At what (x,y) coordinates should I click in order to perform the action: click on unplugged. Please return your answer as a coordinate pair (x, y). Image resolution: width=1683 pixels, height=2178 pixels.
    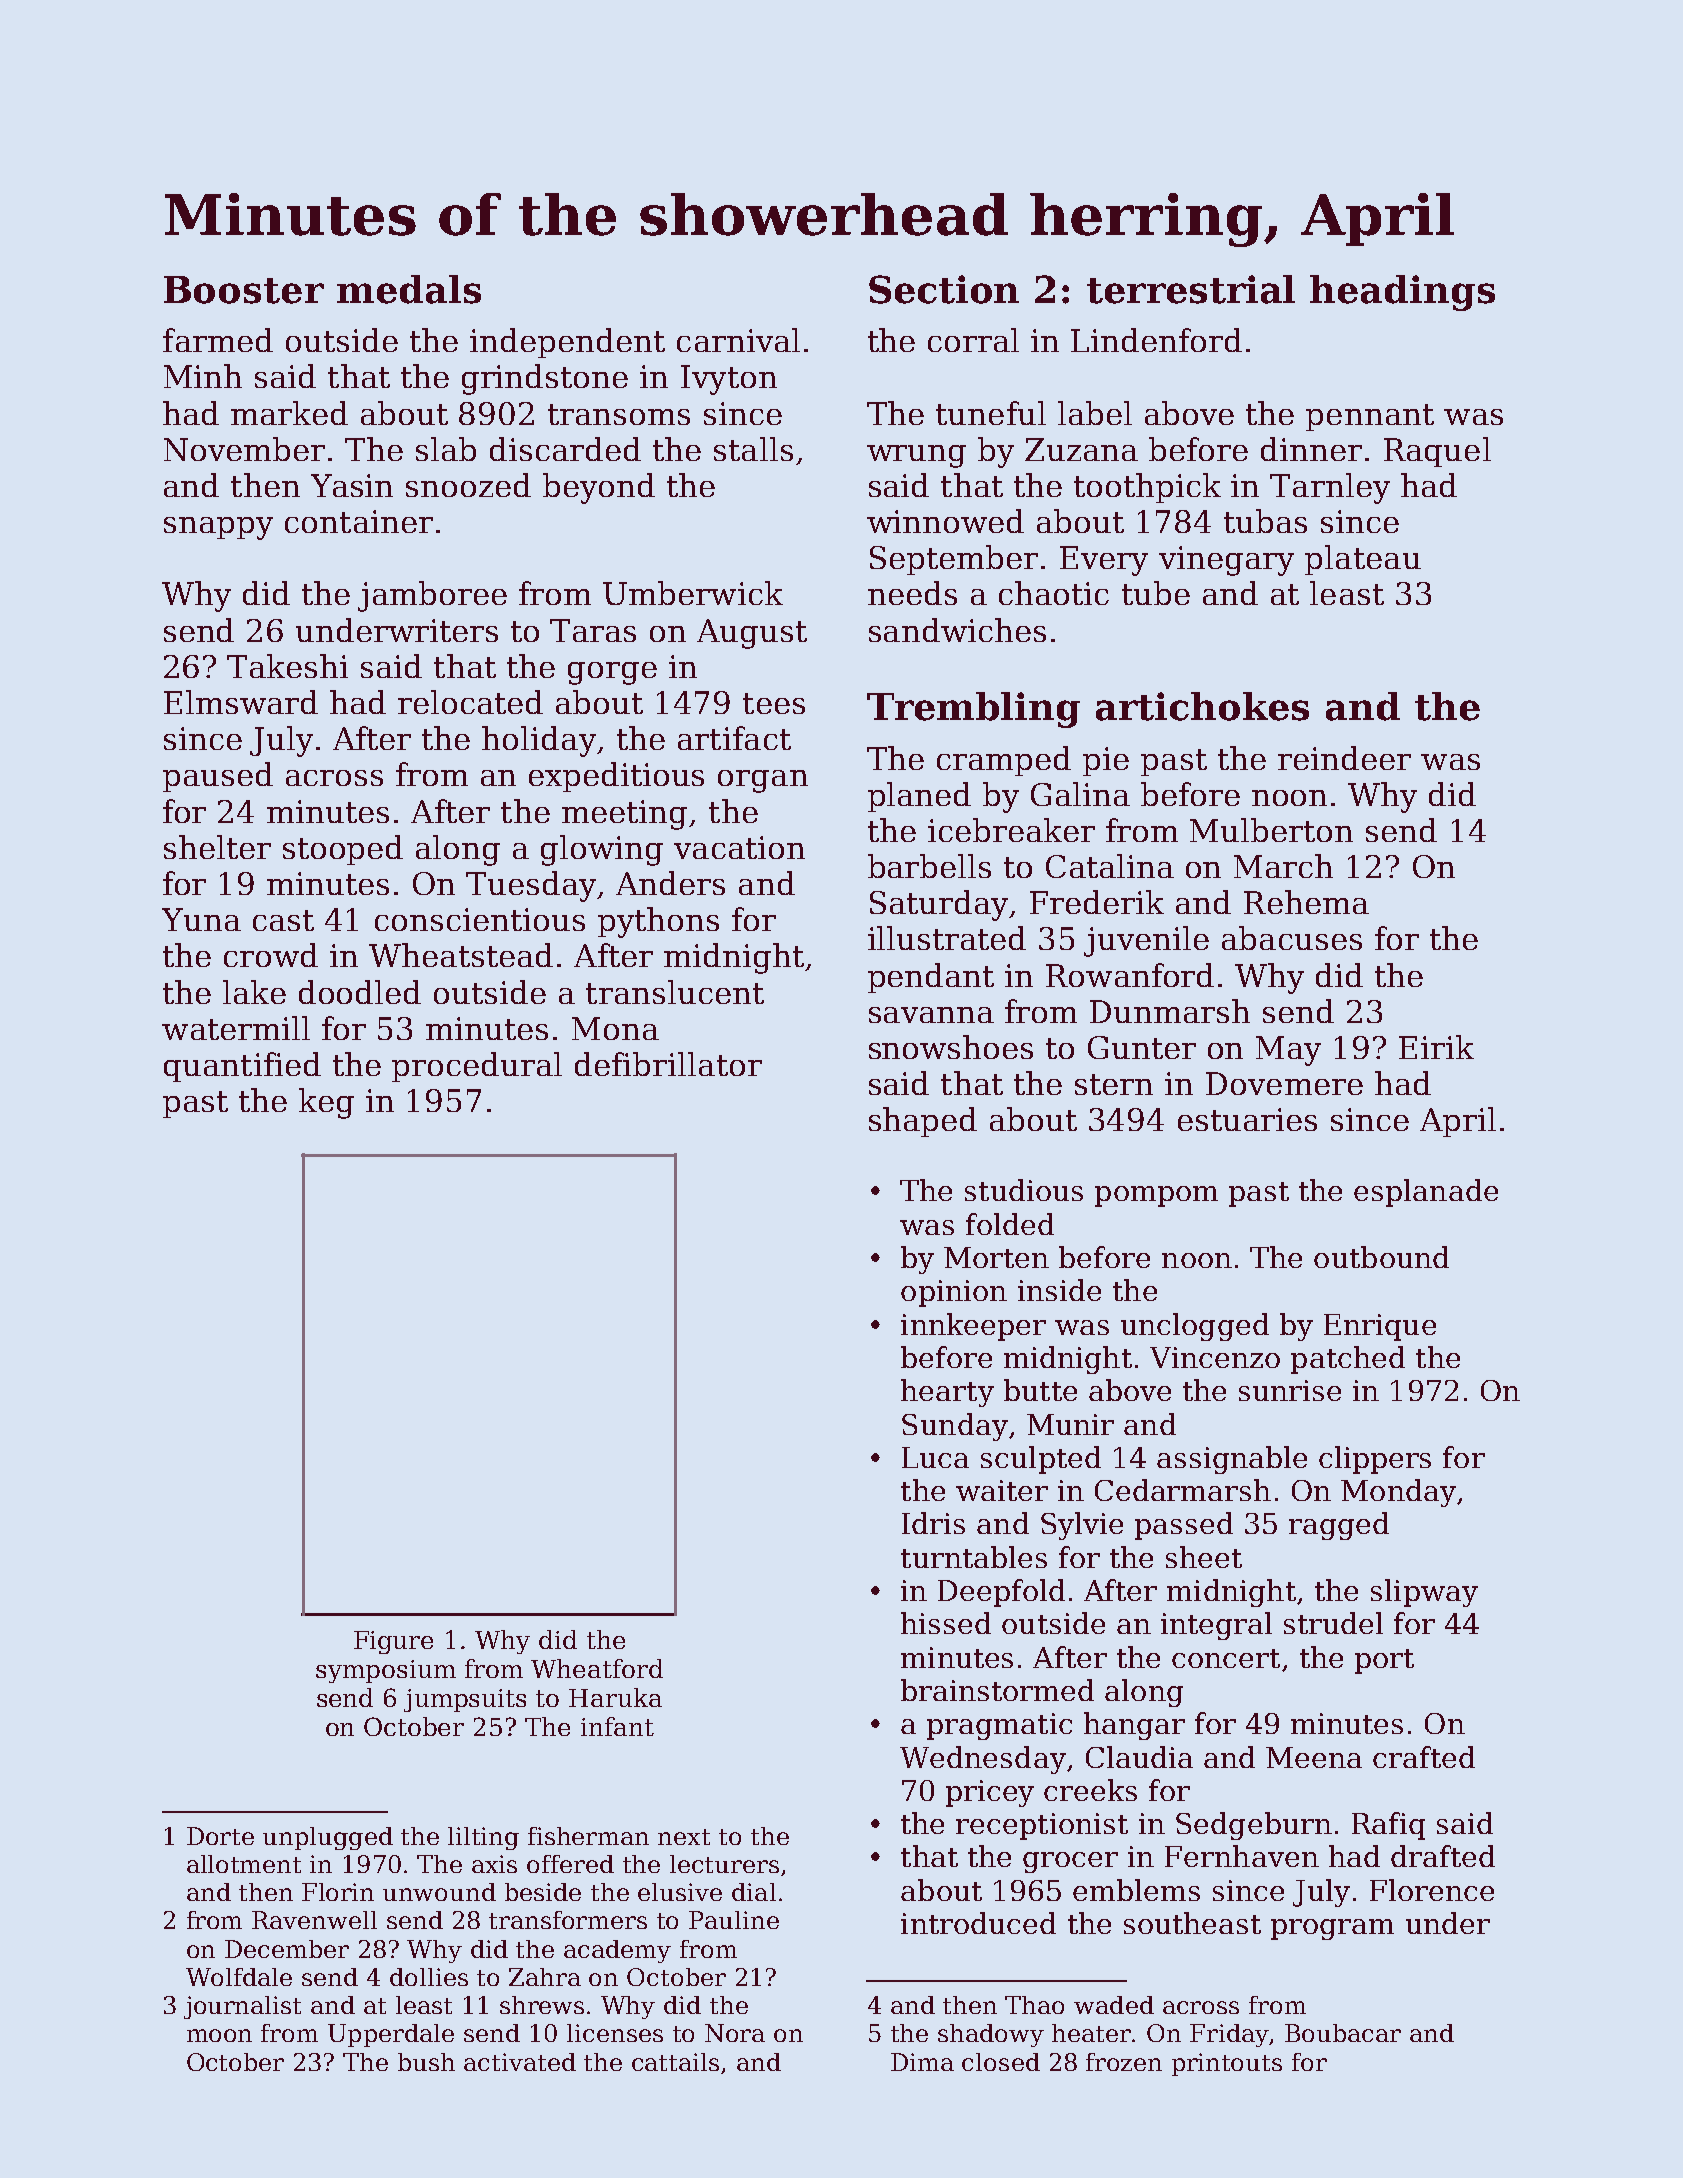
    Looking at the image, I should click on (328, 1838).
